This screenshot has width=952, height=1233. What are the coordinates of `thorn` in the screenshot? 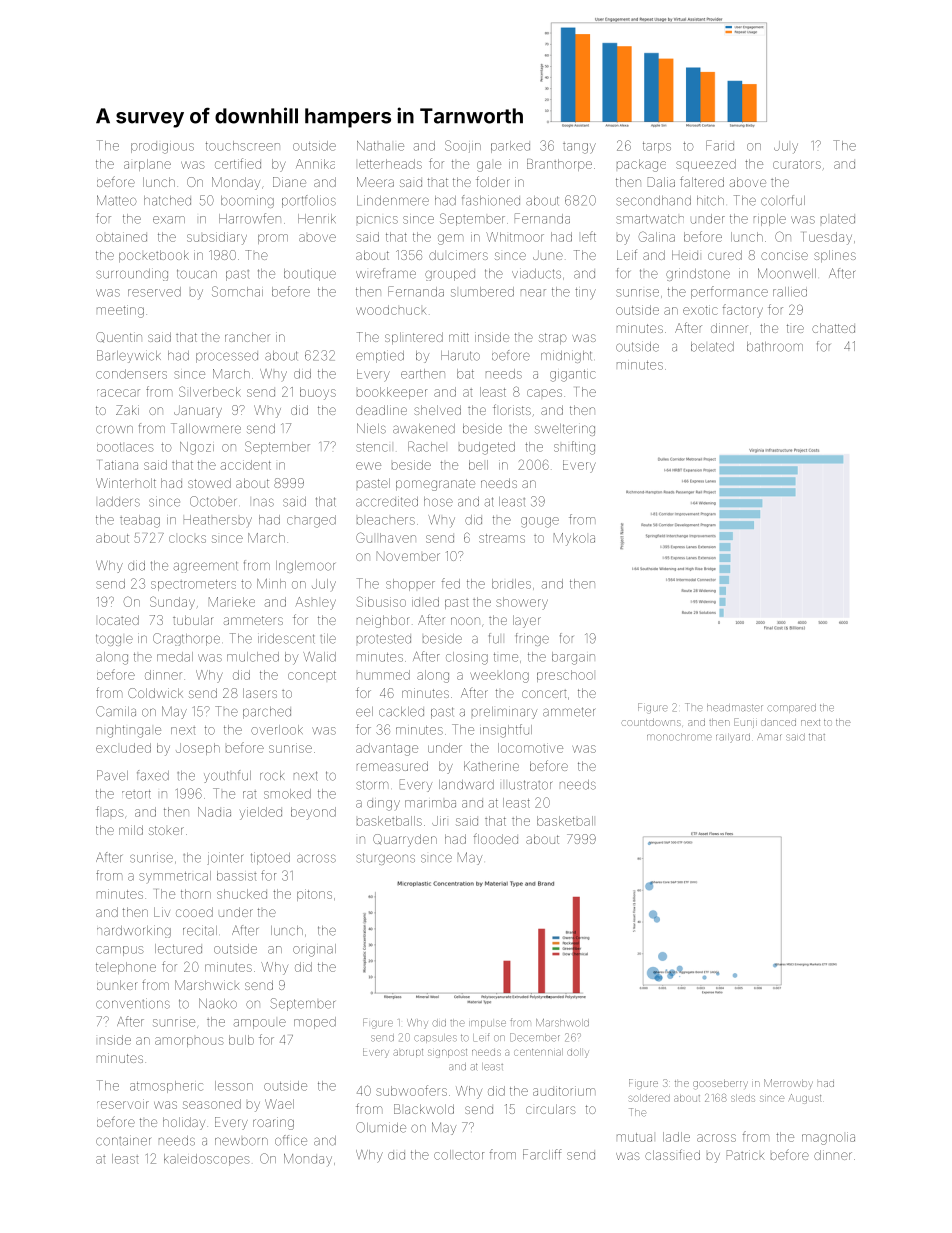 It's located at (196, 894).
